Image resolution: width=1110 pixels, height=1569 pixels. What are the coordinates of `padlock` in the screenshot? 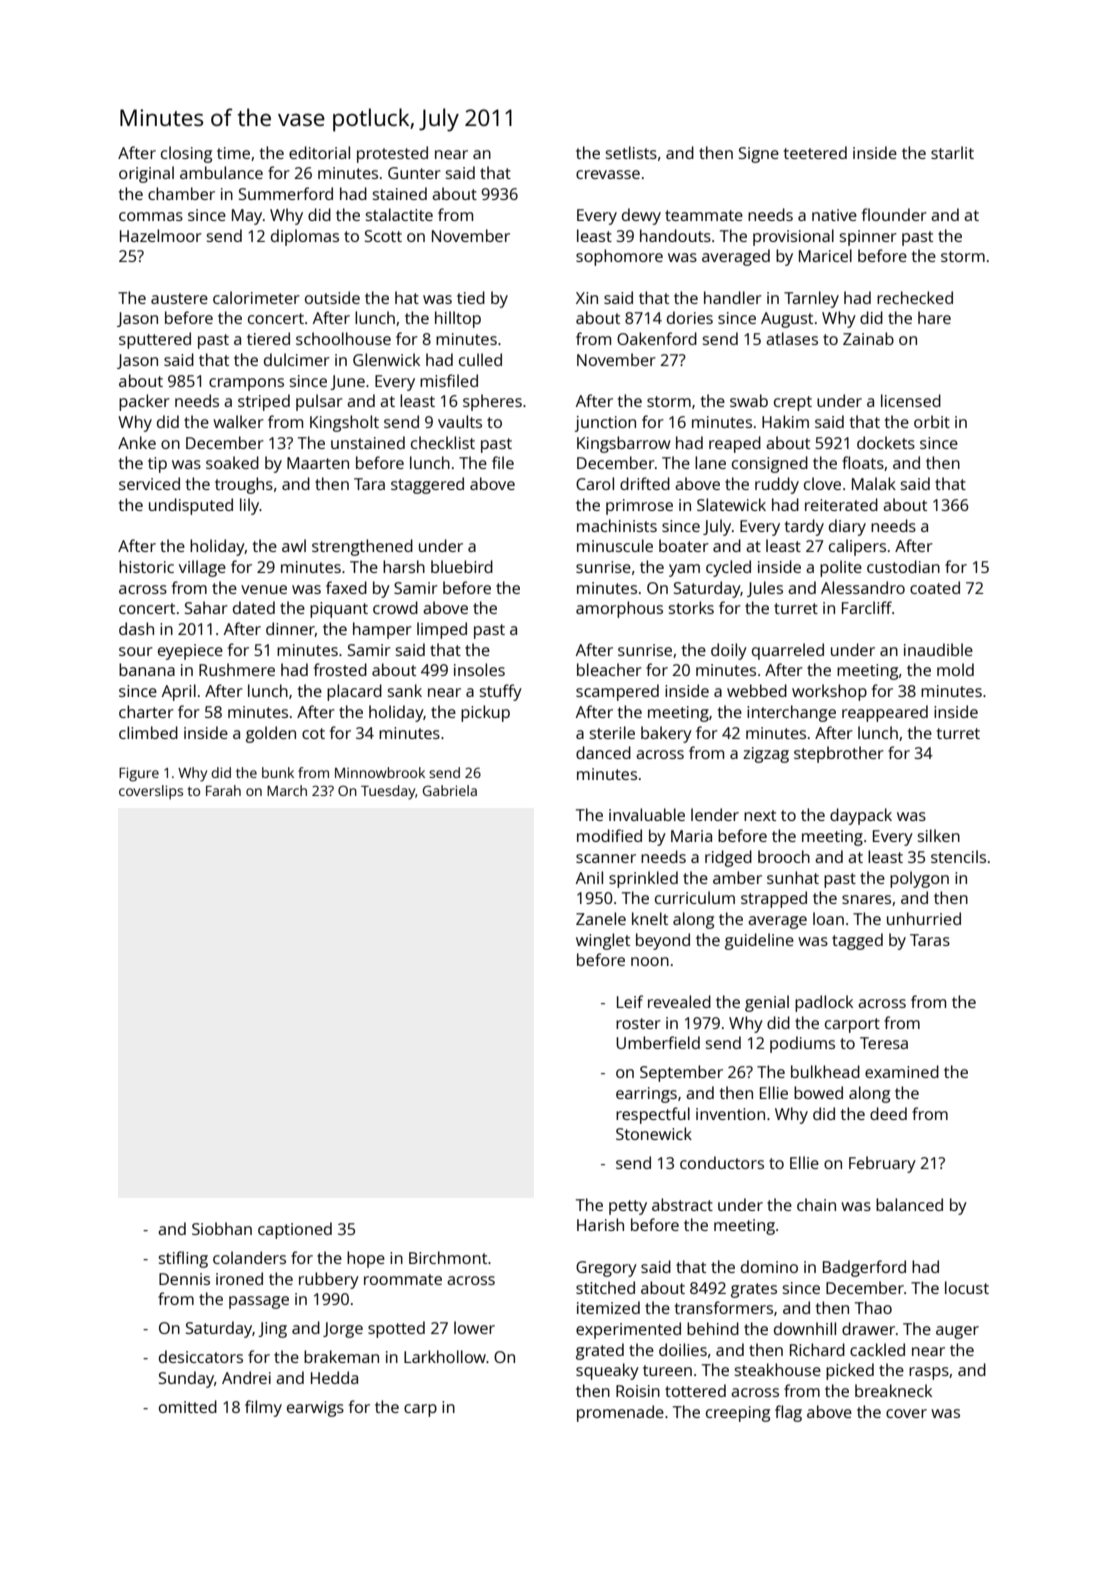 It's located at (824, 1003).
